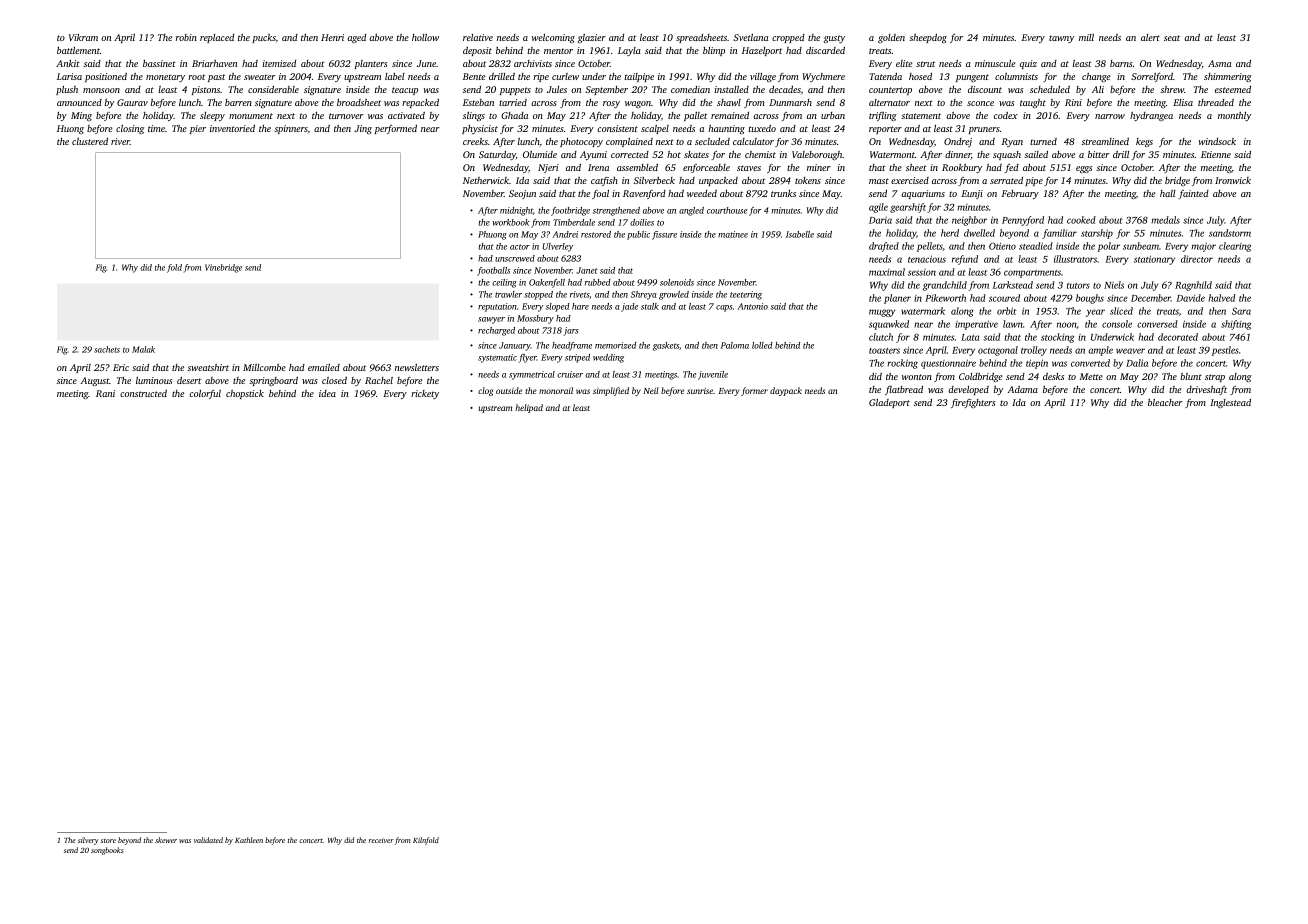 The width and height of the page is (1308, 924). What do you see at coordinates (1165, 402) in the page?
I see `bleacher` at bounding box center [1165, 402].
